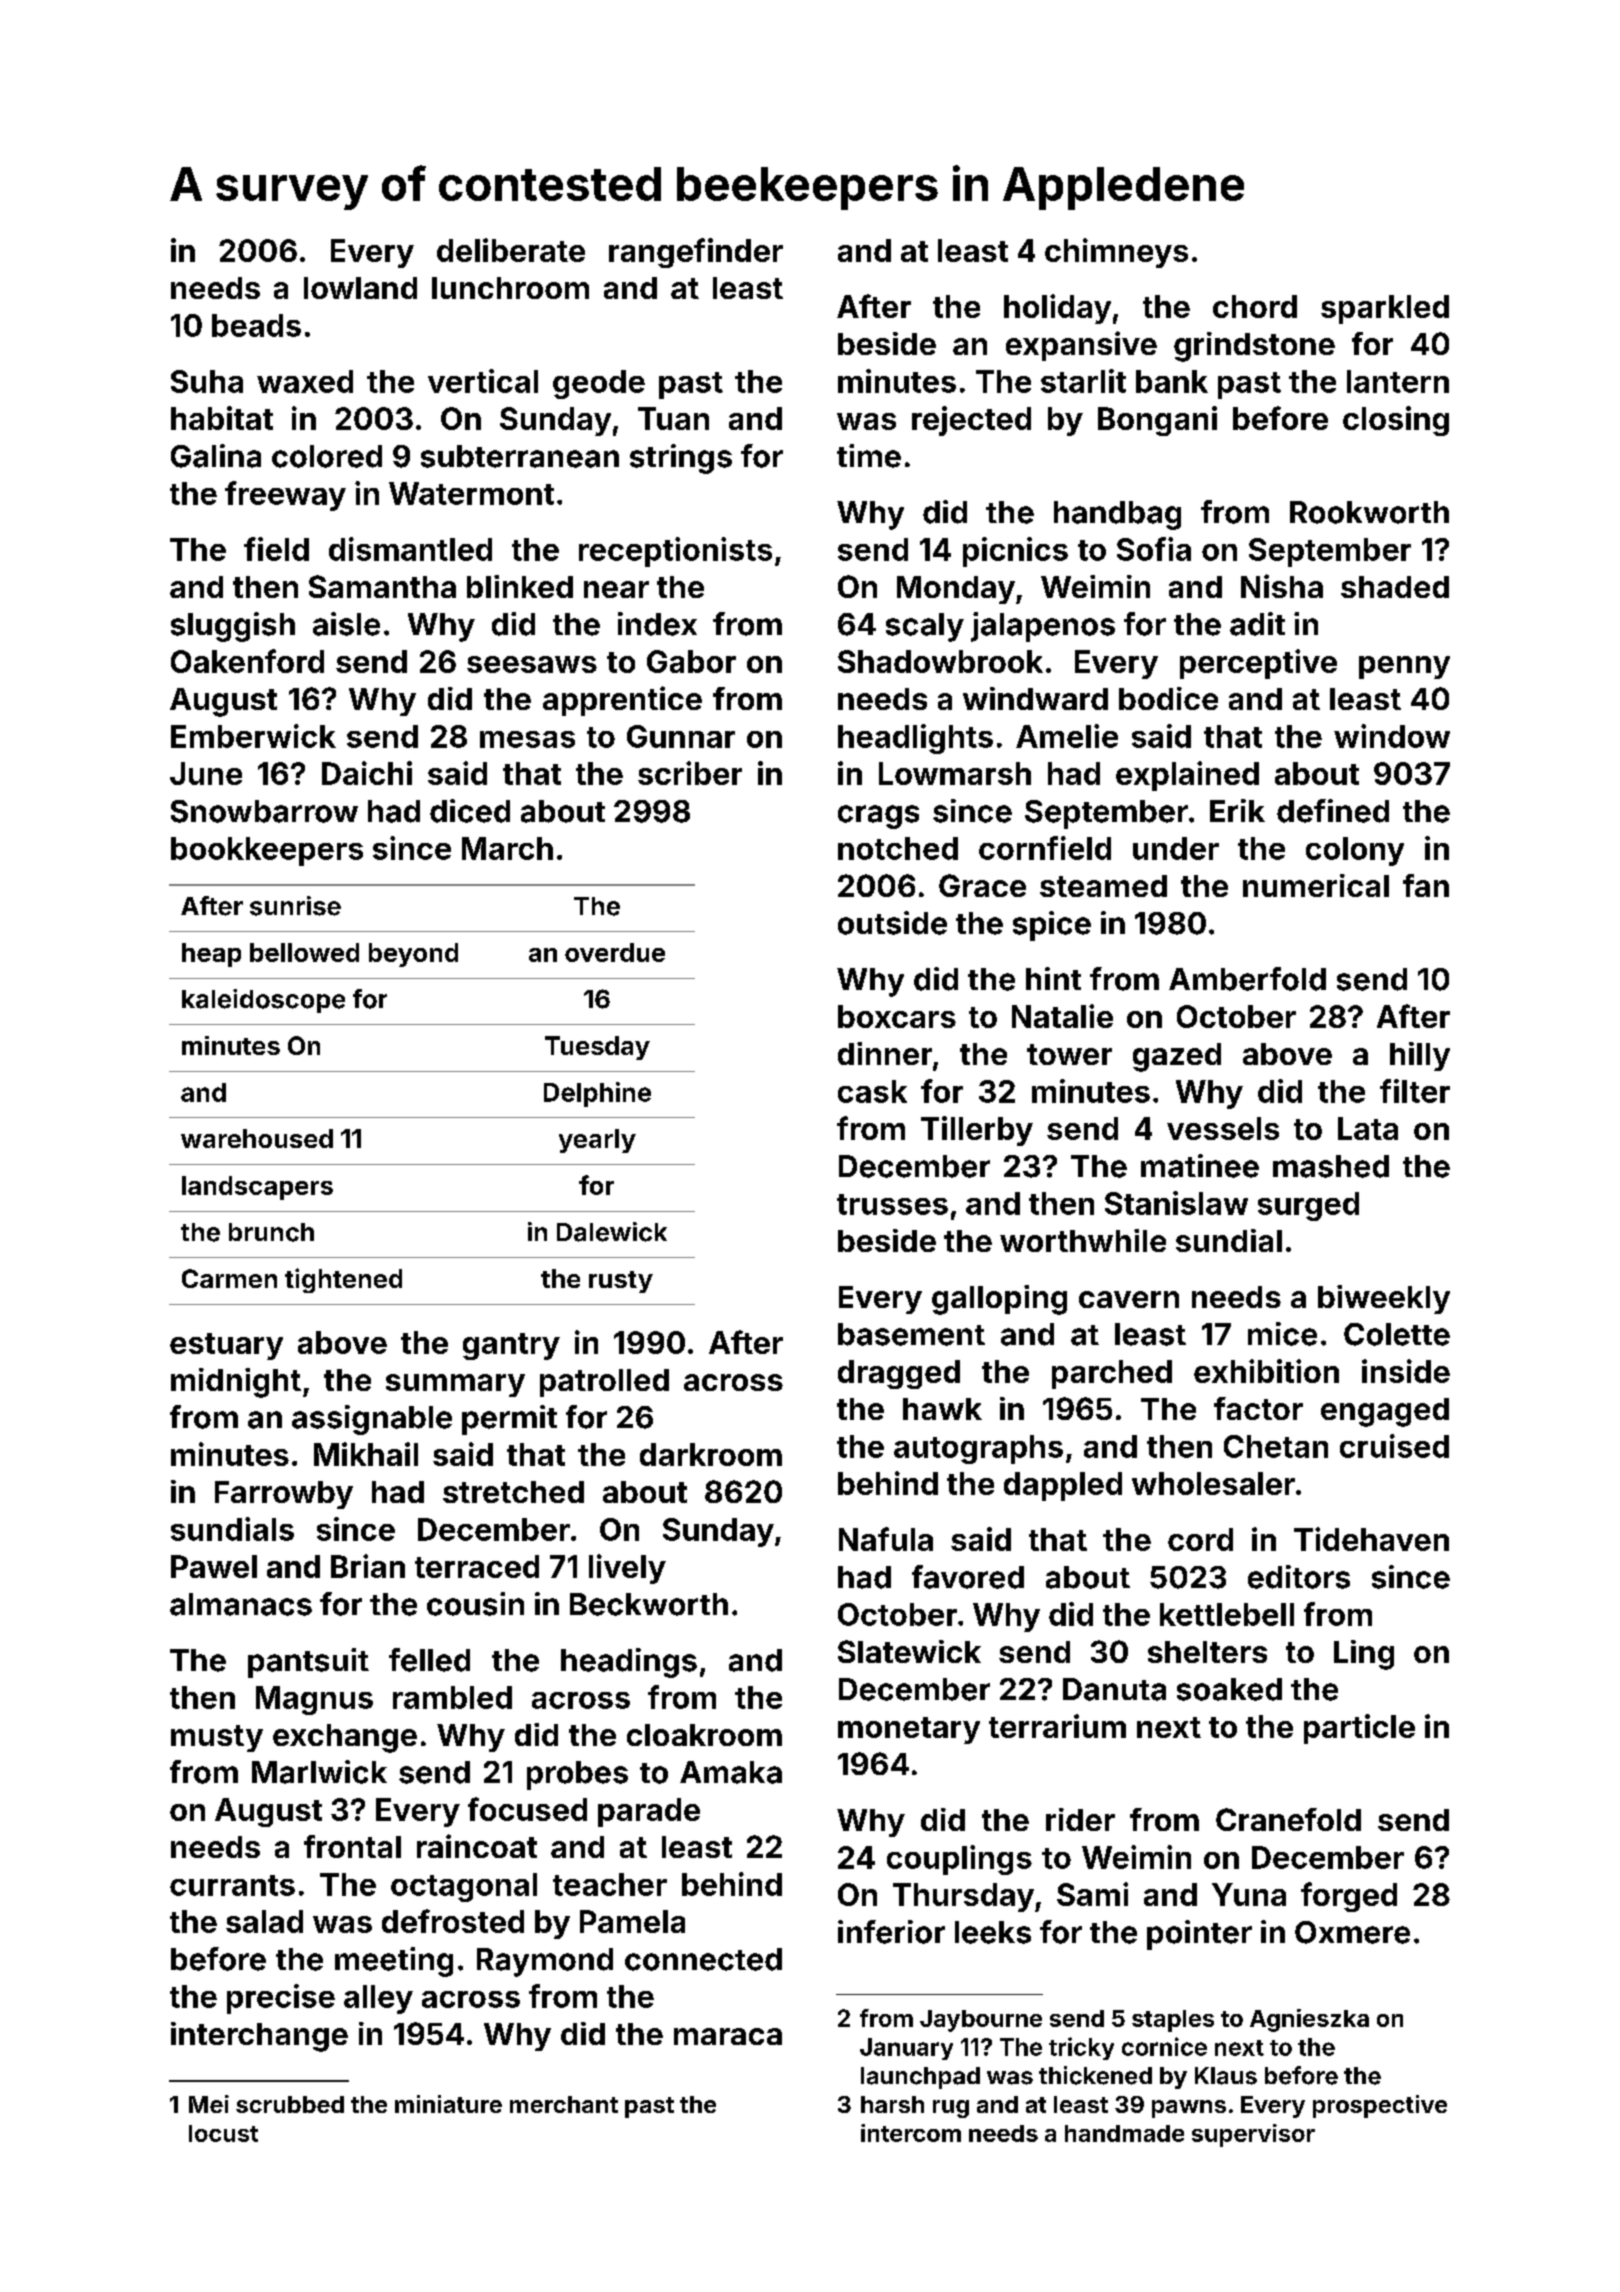  I want to click on meeting, so click(394, 1962).
